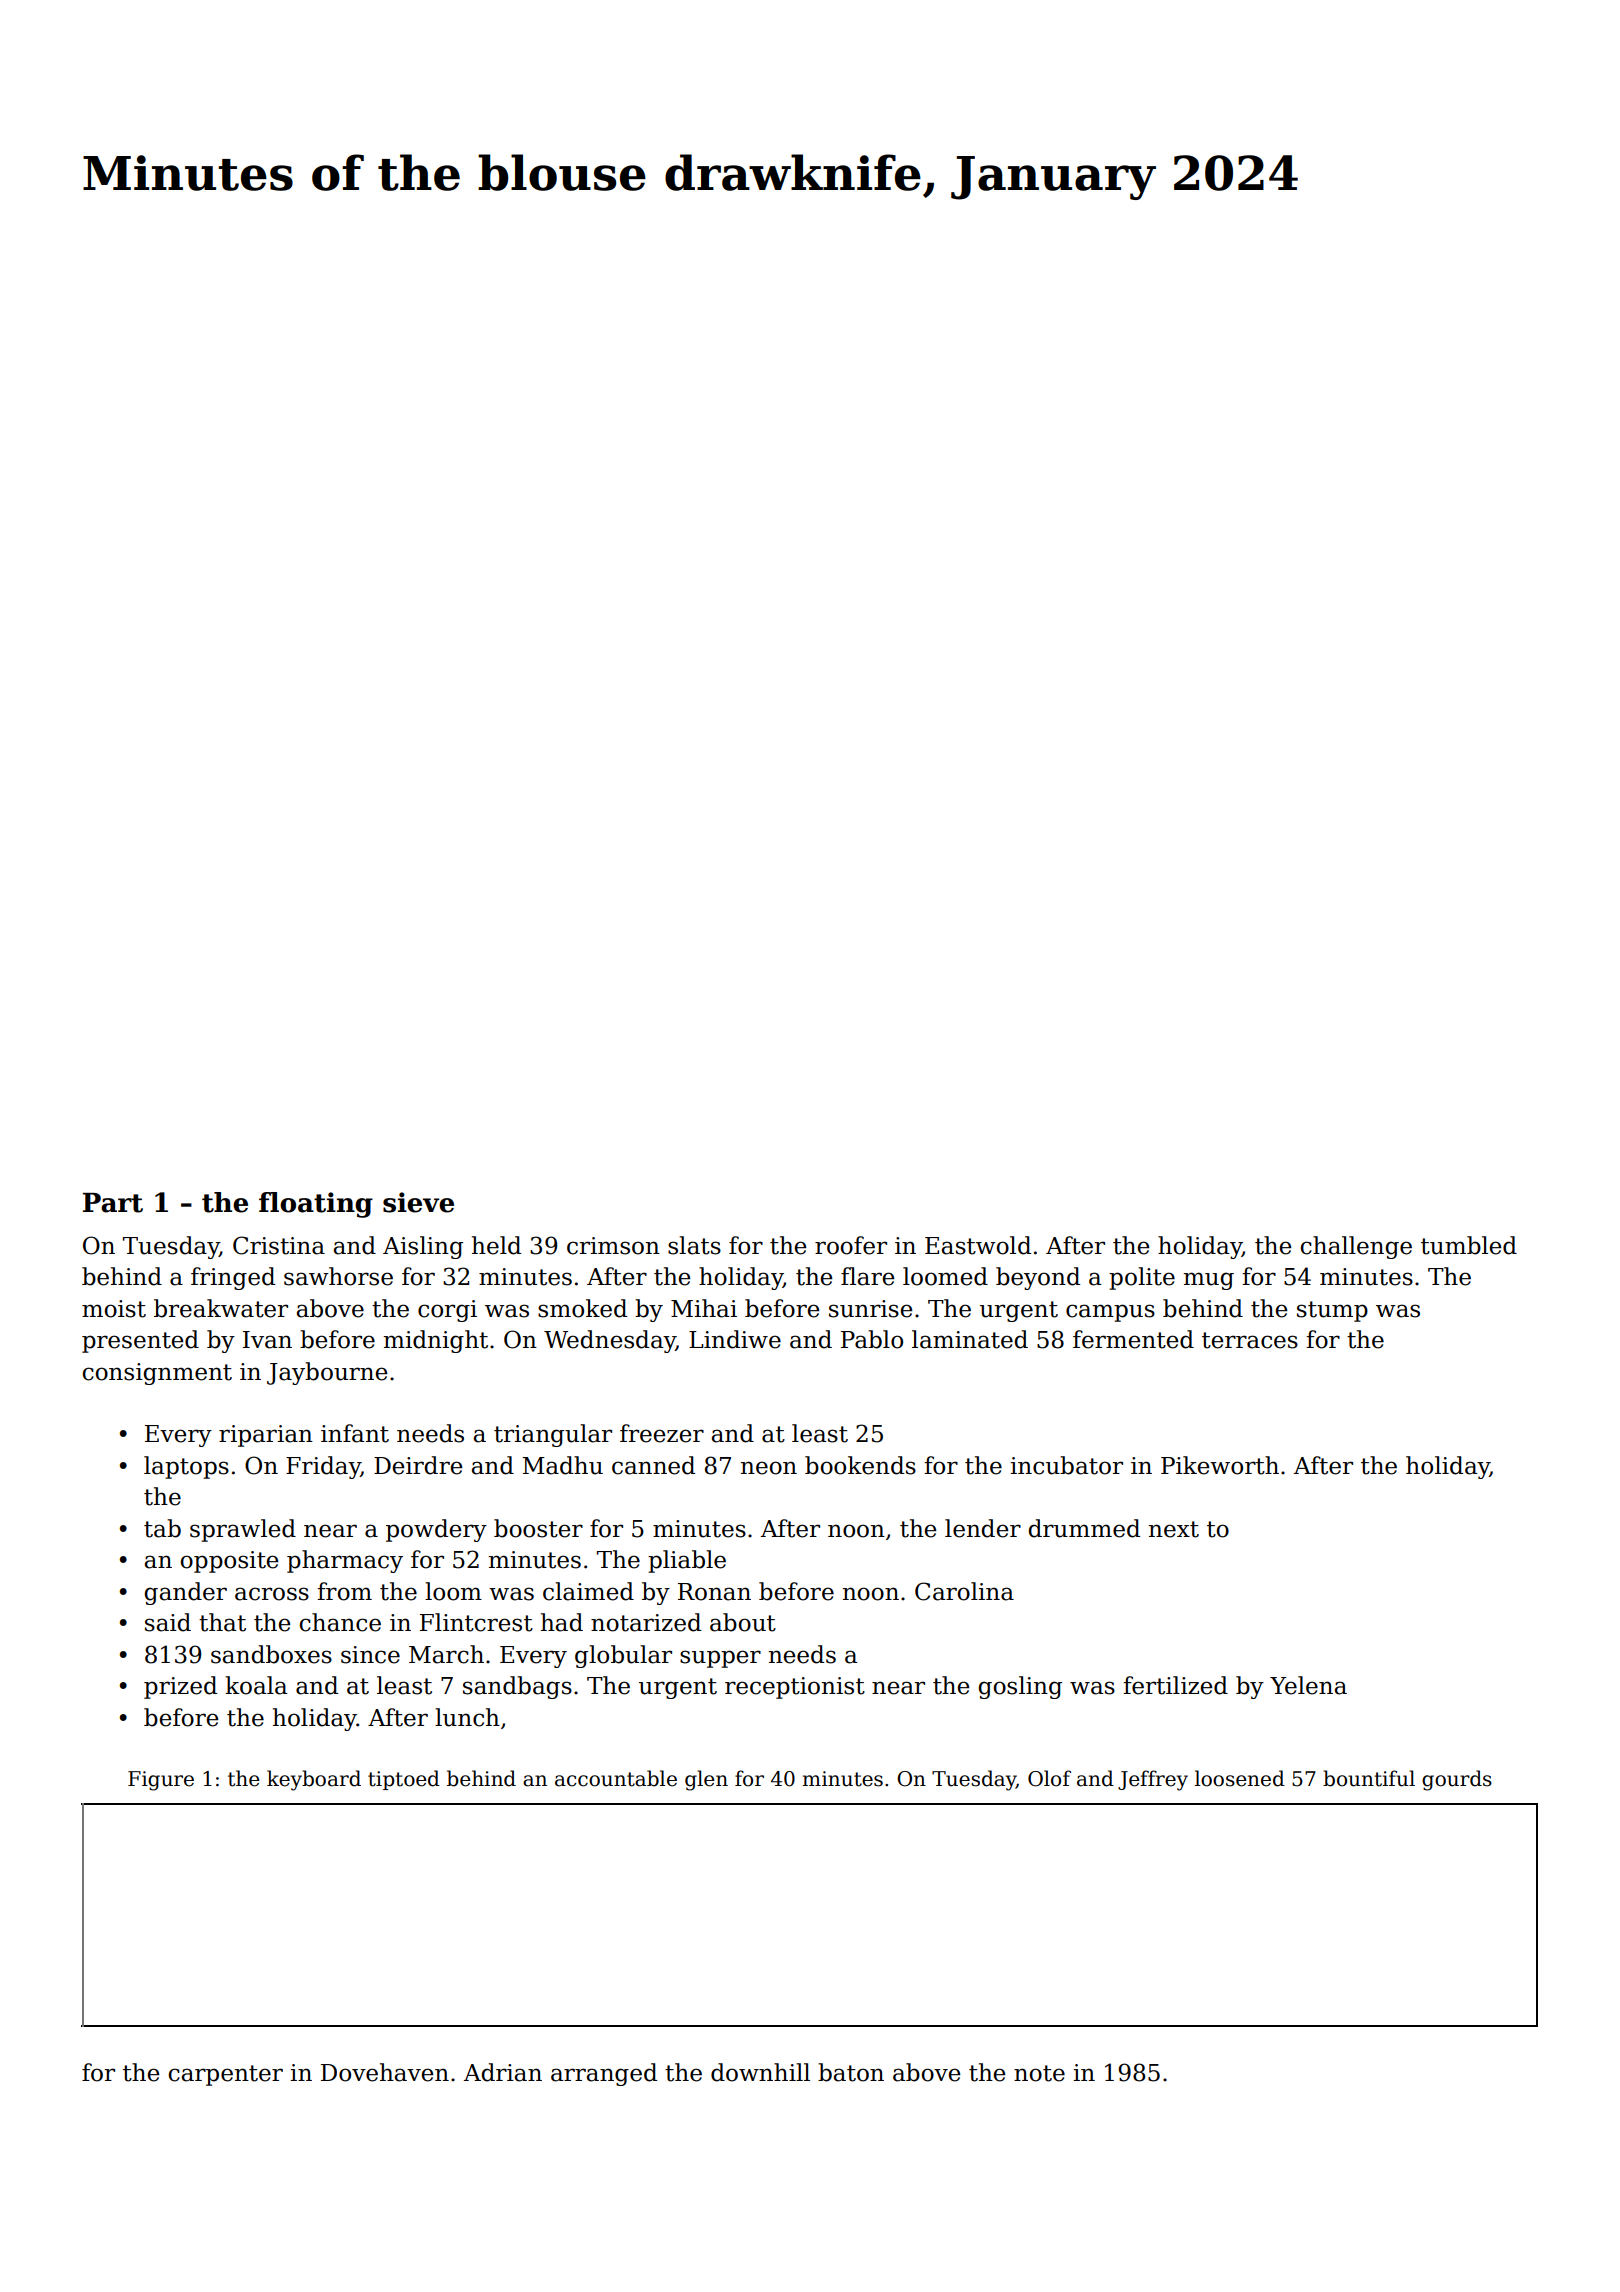 The image size is (1620, 2292). Describe the element at coordinates (503, 2072) in the document. I see `Adrian` at that location.
